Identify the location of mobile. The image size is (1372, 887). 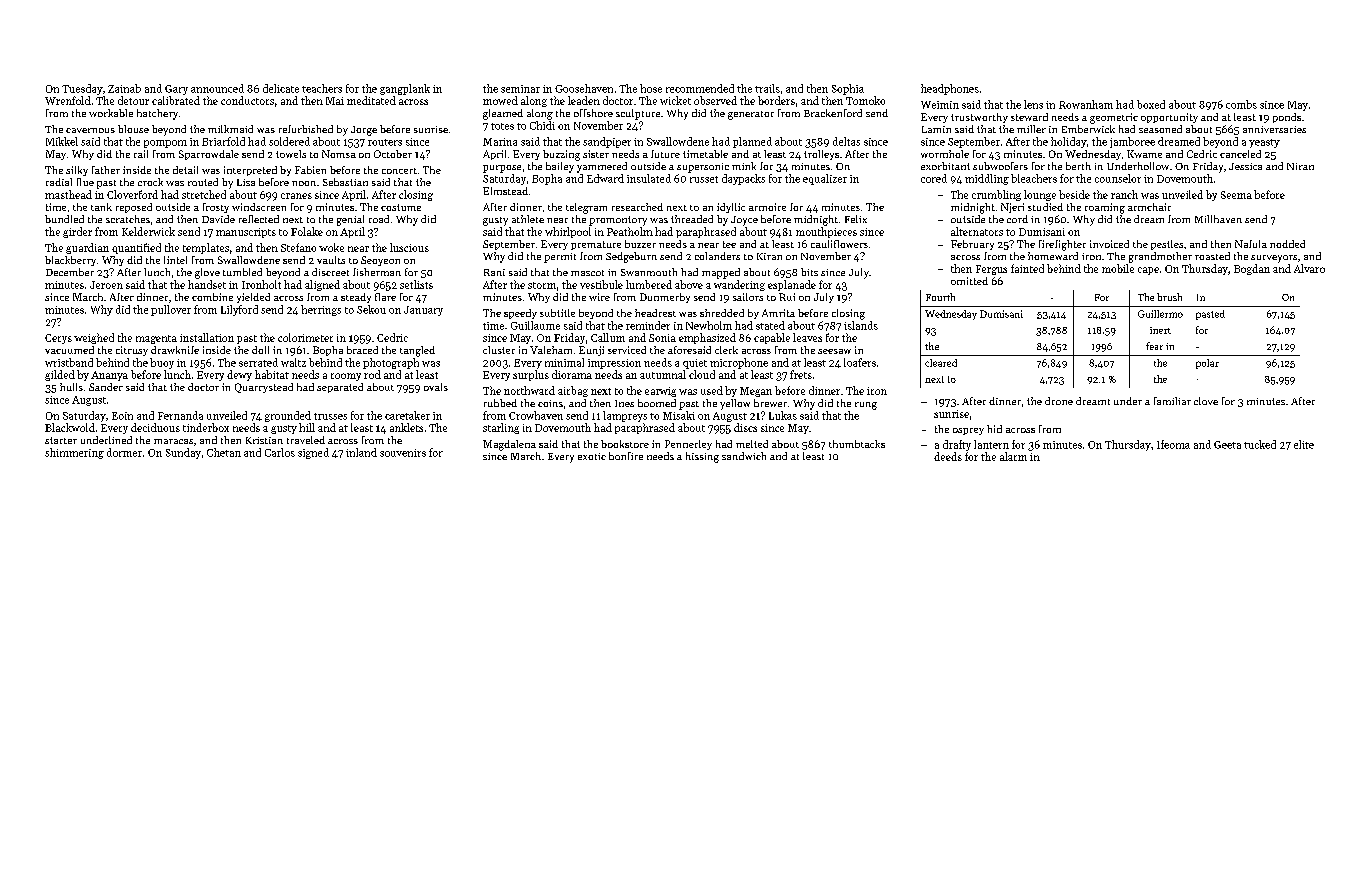
(1118, 268).
